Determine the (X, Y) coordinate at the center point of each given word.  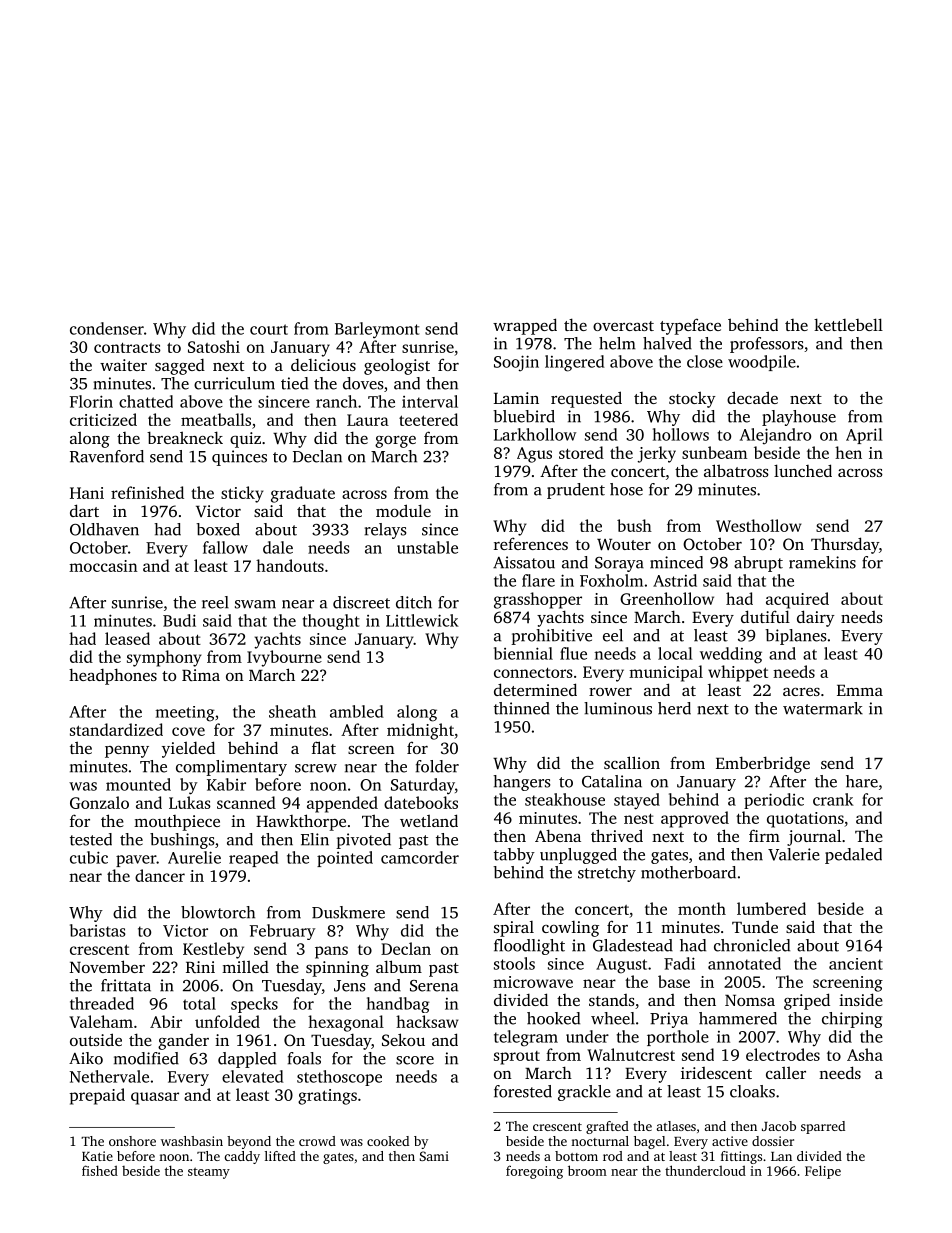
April (864, 436)
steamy (209, 1173)
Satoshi (214, 346)
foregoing (534, 1172)
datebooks (421, 802)
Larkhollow (535, 434)
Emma (860, 690)
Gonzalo (99, 802)
